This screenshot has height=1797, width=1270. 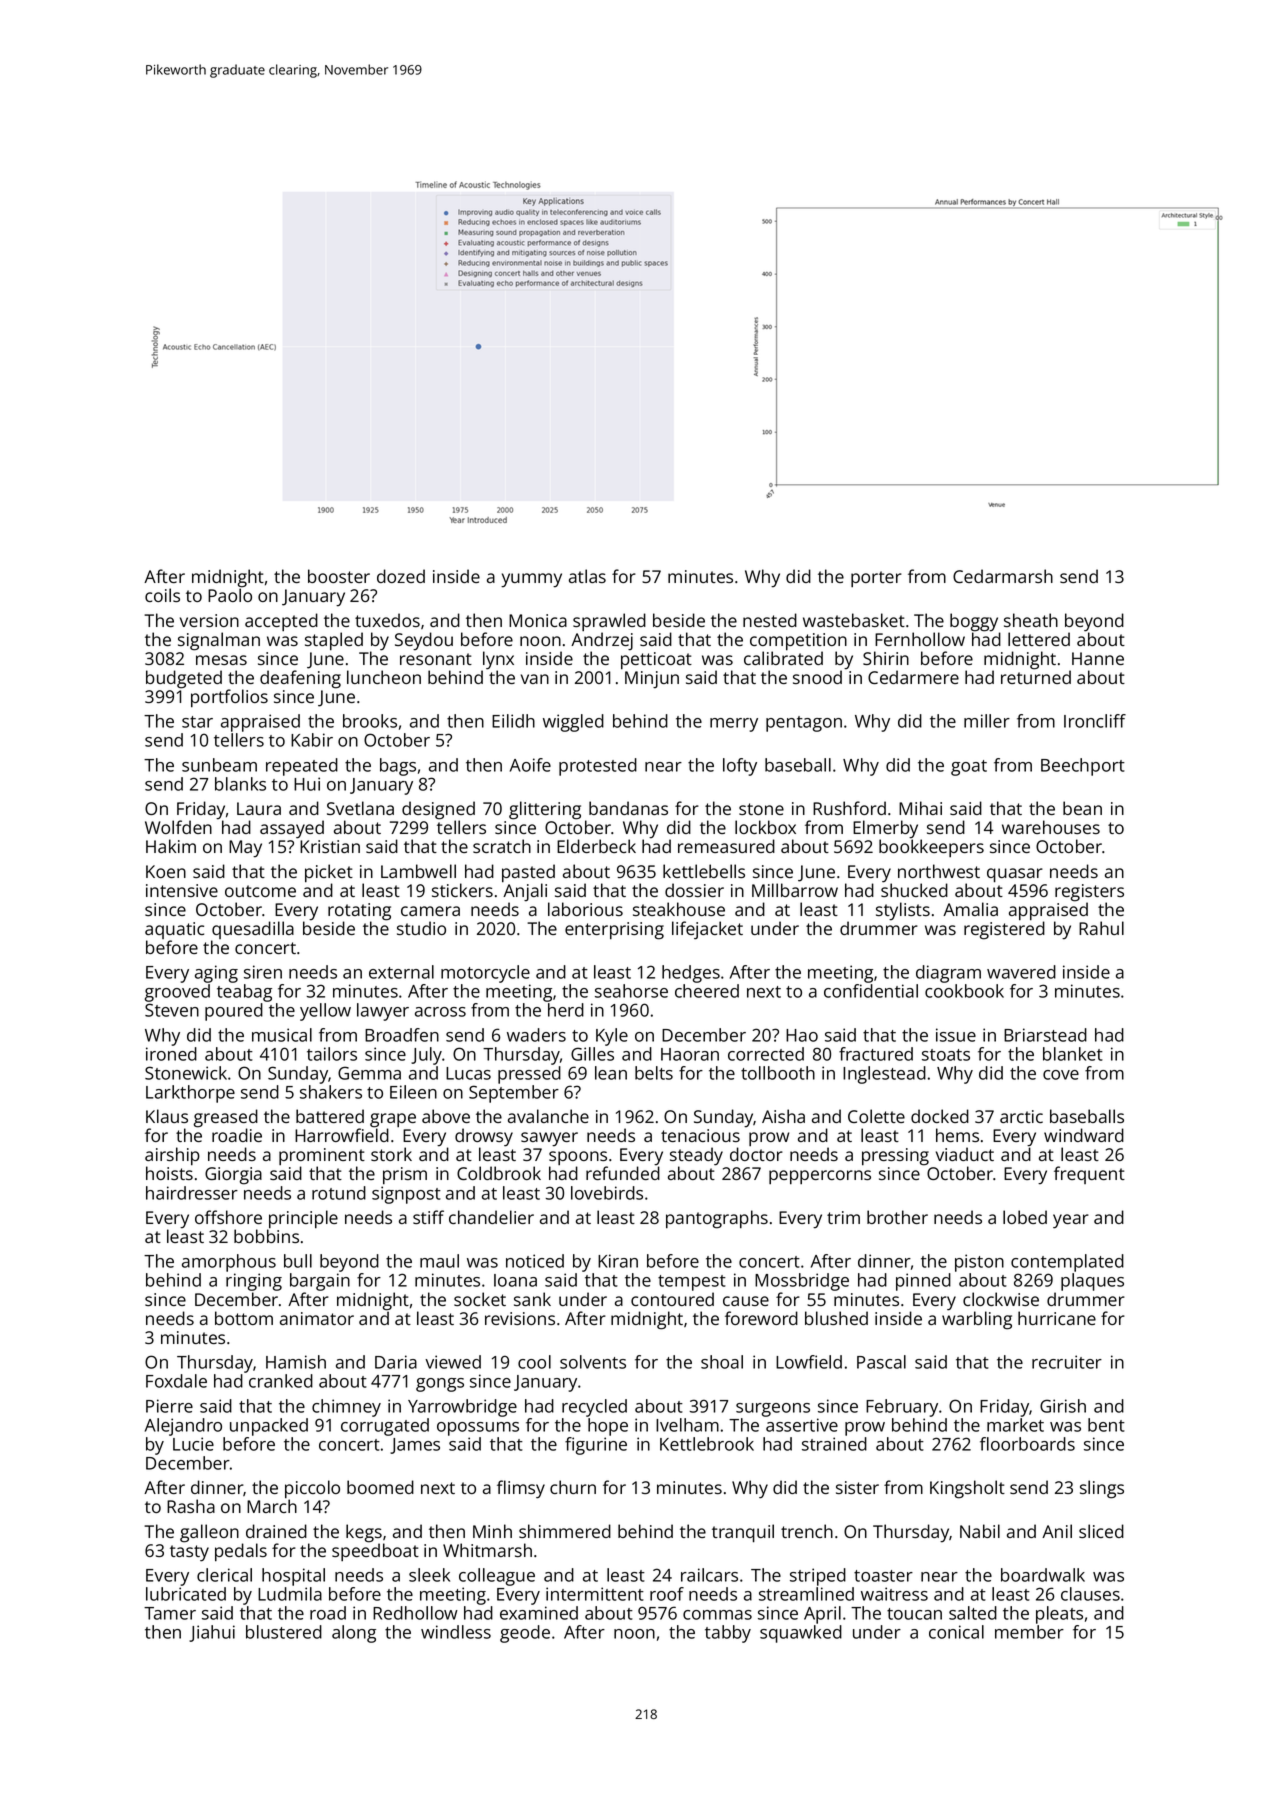 What do you see at coordinates (798, 641) in the screenshot?
I see `competition` at bounding box center [798, 641].
